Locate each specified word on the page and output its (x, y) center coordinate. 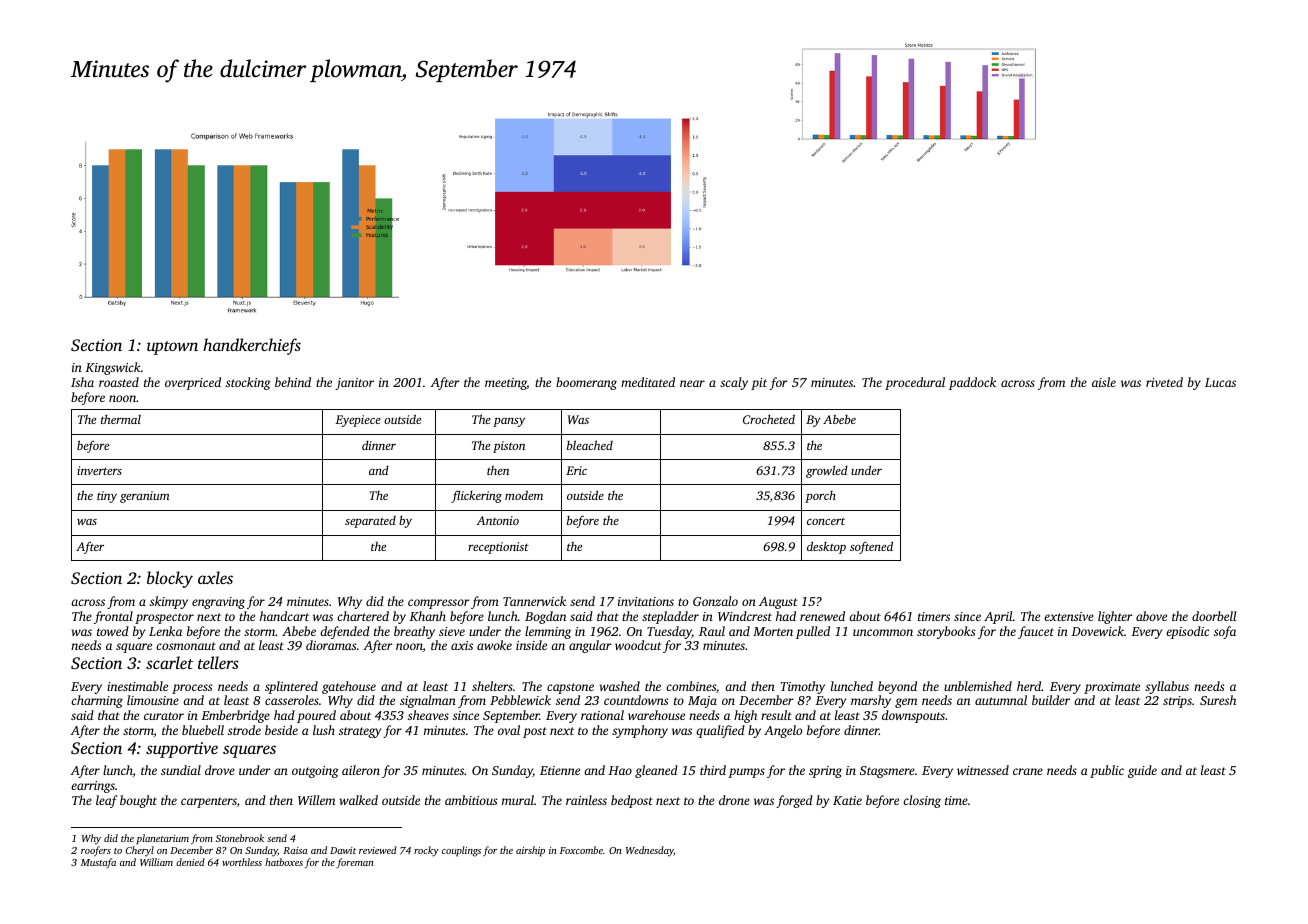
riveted (1164, 382)
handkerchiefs (252, 346)
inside (531, 645)
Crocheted (769, 419)
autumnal (1001, 700)
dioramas (331, 645)
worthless (242, 862)
